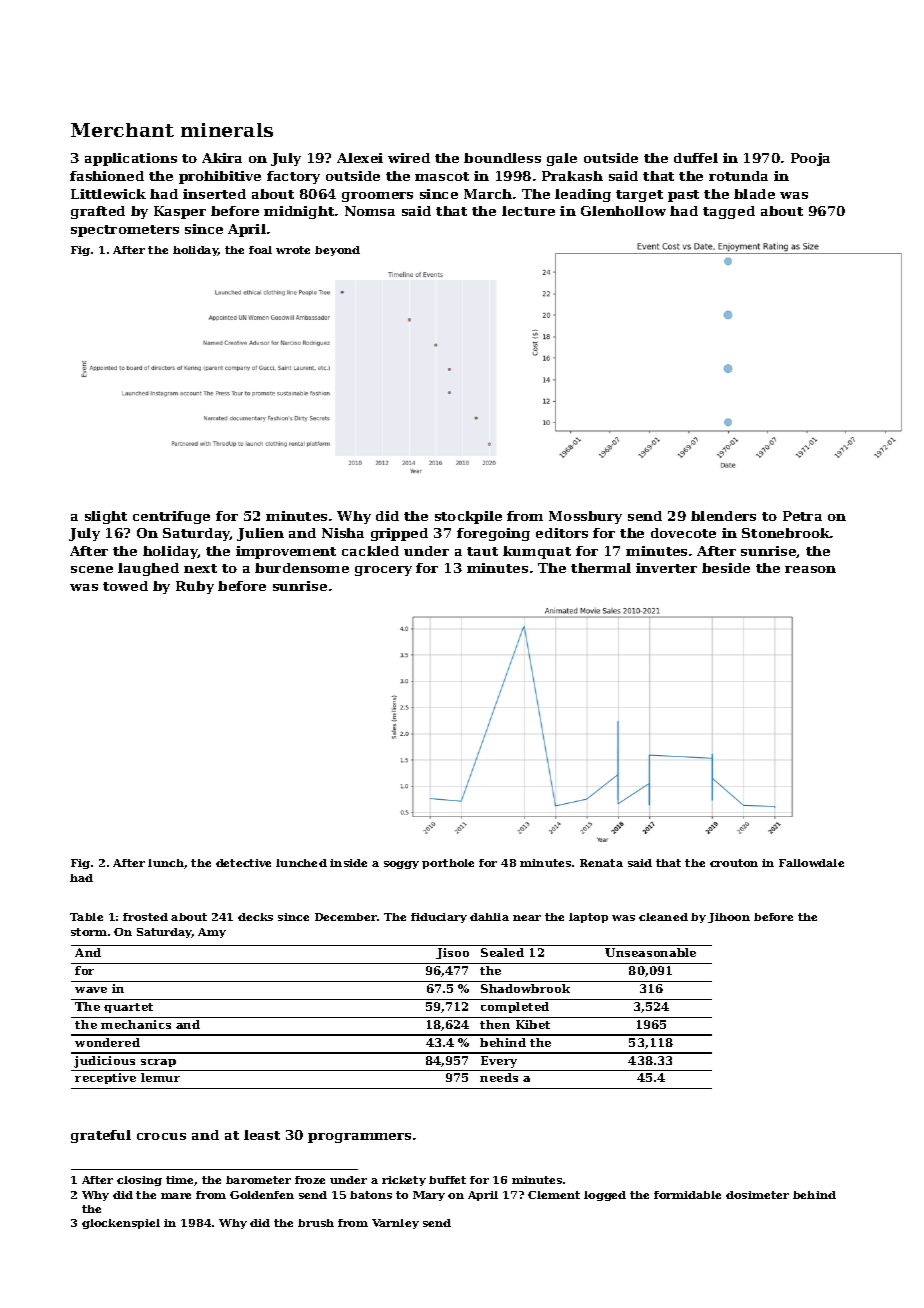 Image resolution: width=924 pixels, height=1308 pixels. What do you see at coordinates (409, 158) in the document?
I see `wired` at bounding box center [409, 158].
